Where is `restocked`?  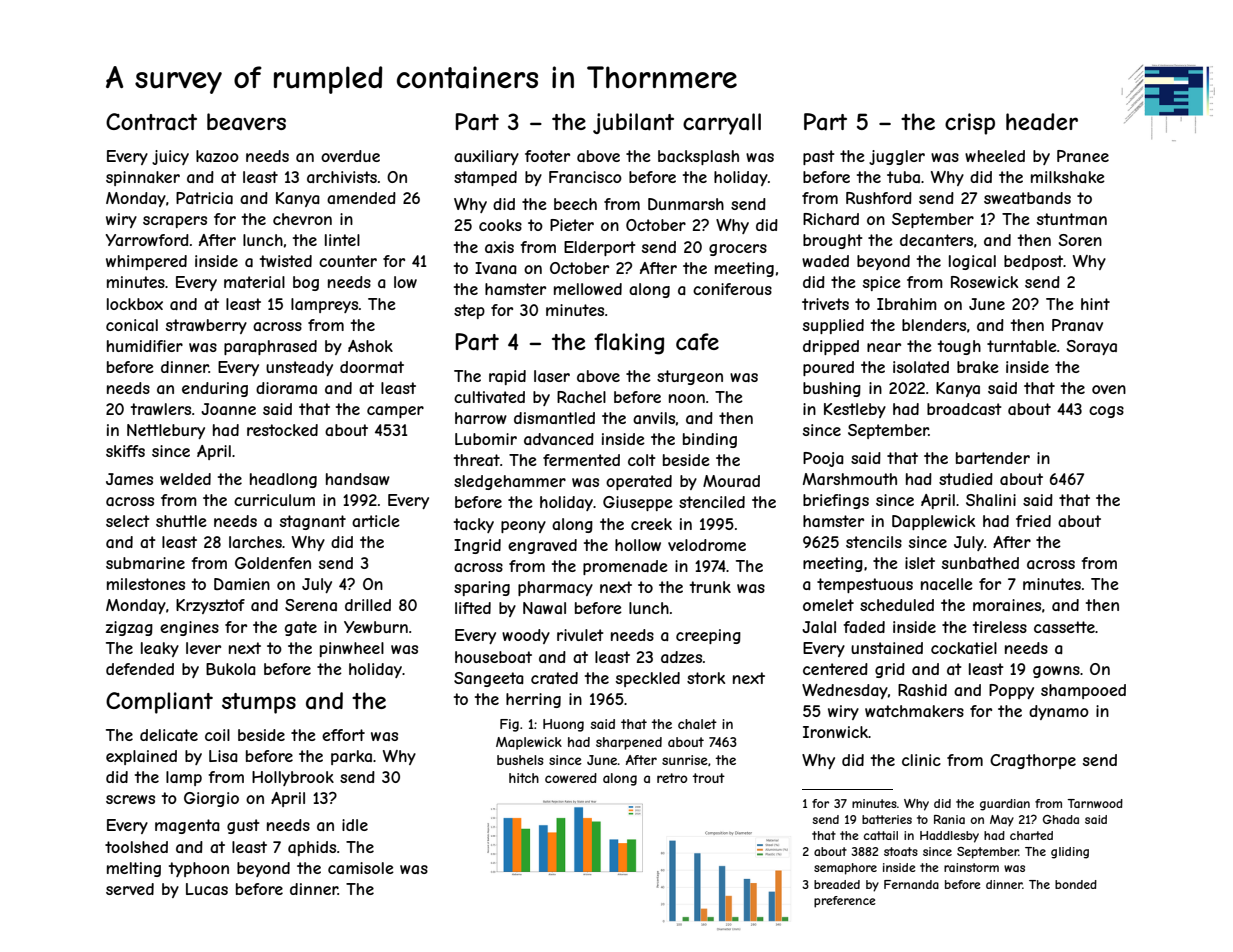
restocked is located at coordinates (282, 430).
